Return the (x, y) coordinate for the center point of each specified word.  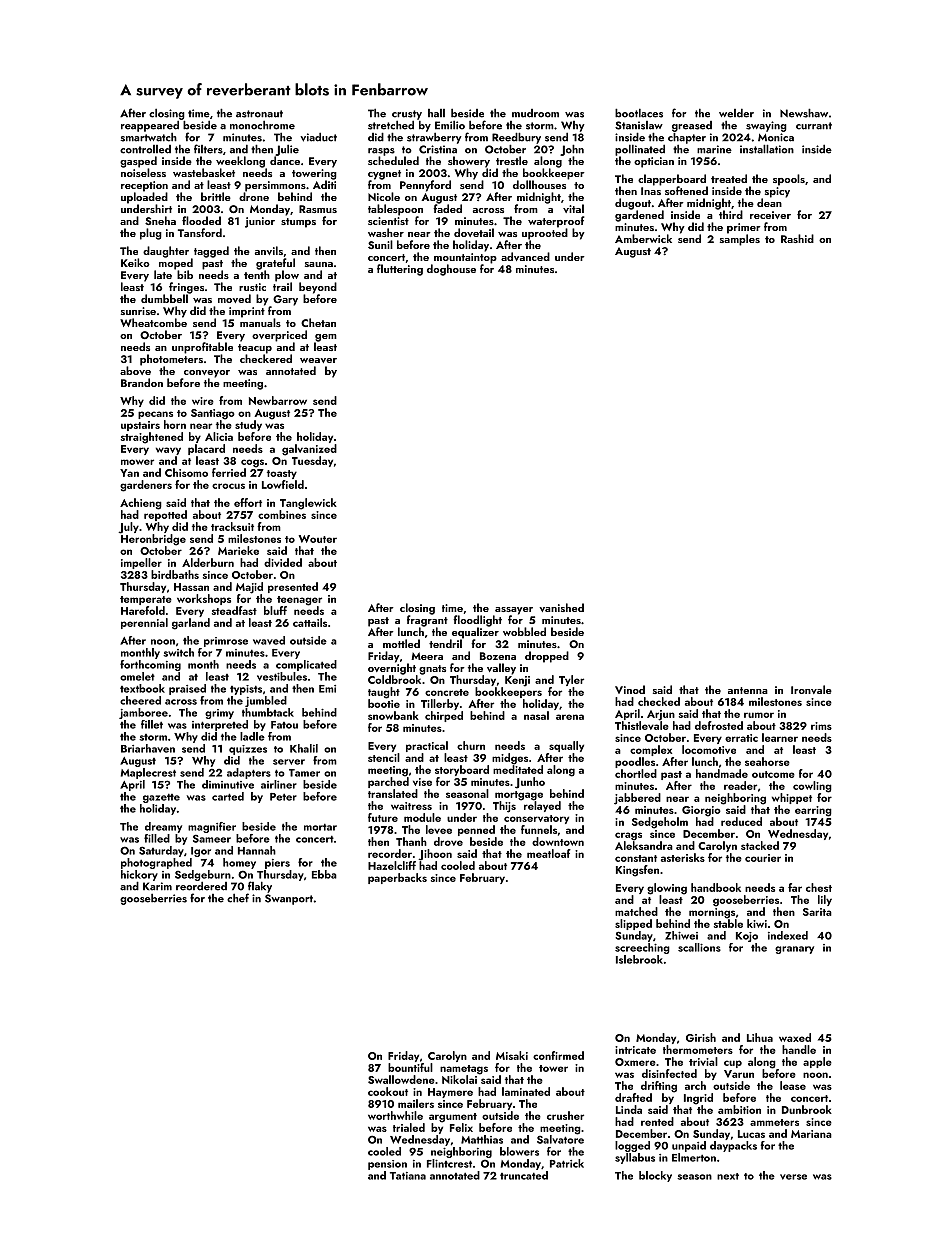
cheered (140, 700)
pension (387, 1165)
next (728, 1176)
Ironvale (811, 689)
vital (573, 208)
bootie (384, 703)
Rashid (797, 238)
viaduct (318, 137)
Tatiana (408, 1176)
